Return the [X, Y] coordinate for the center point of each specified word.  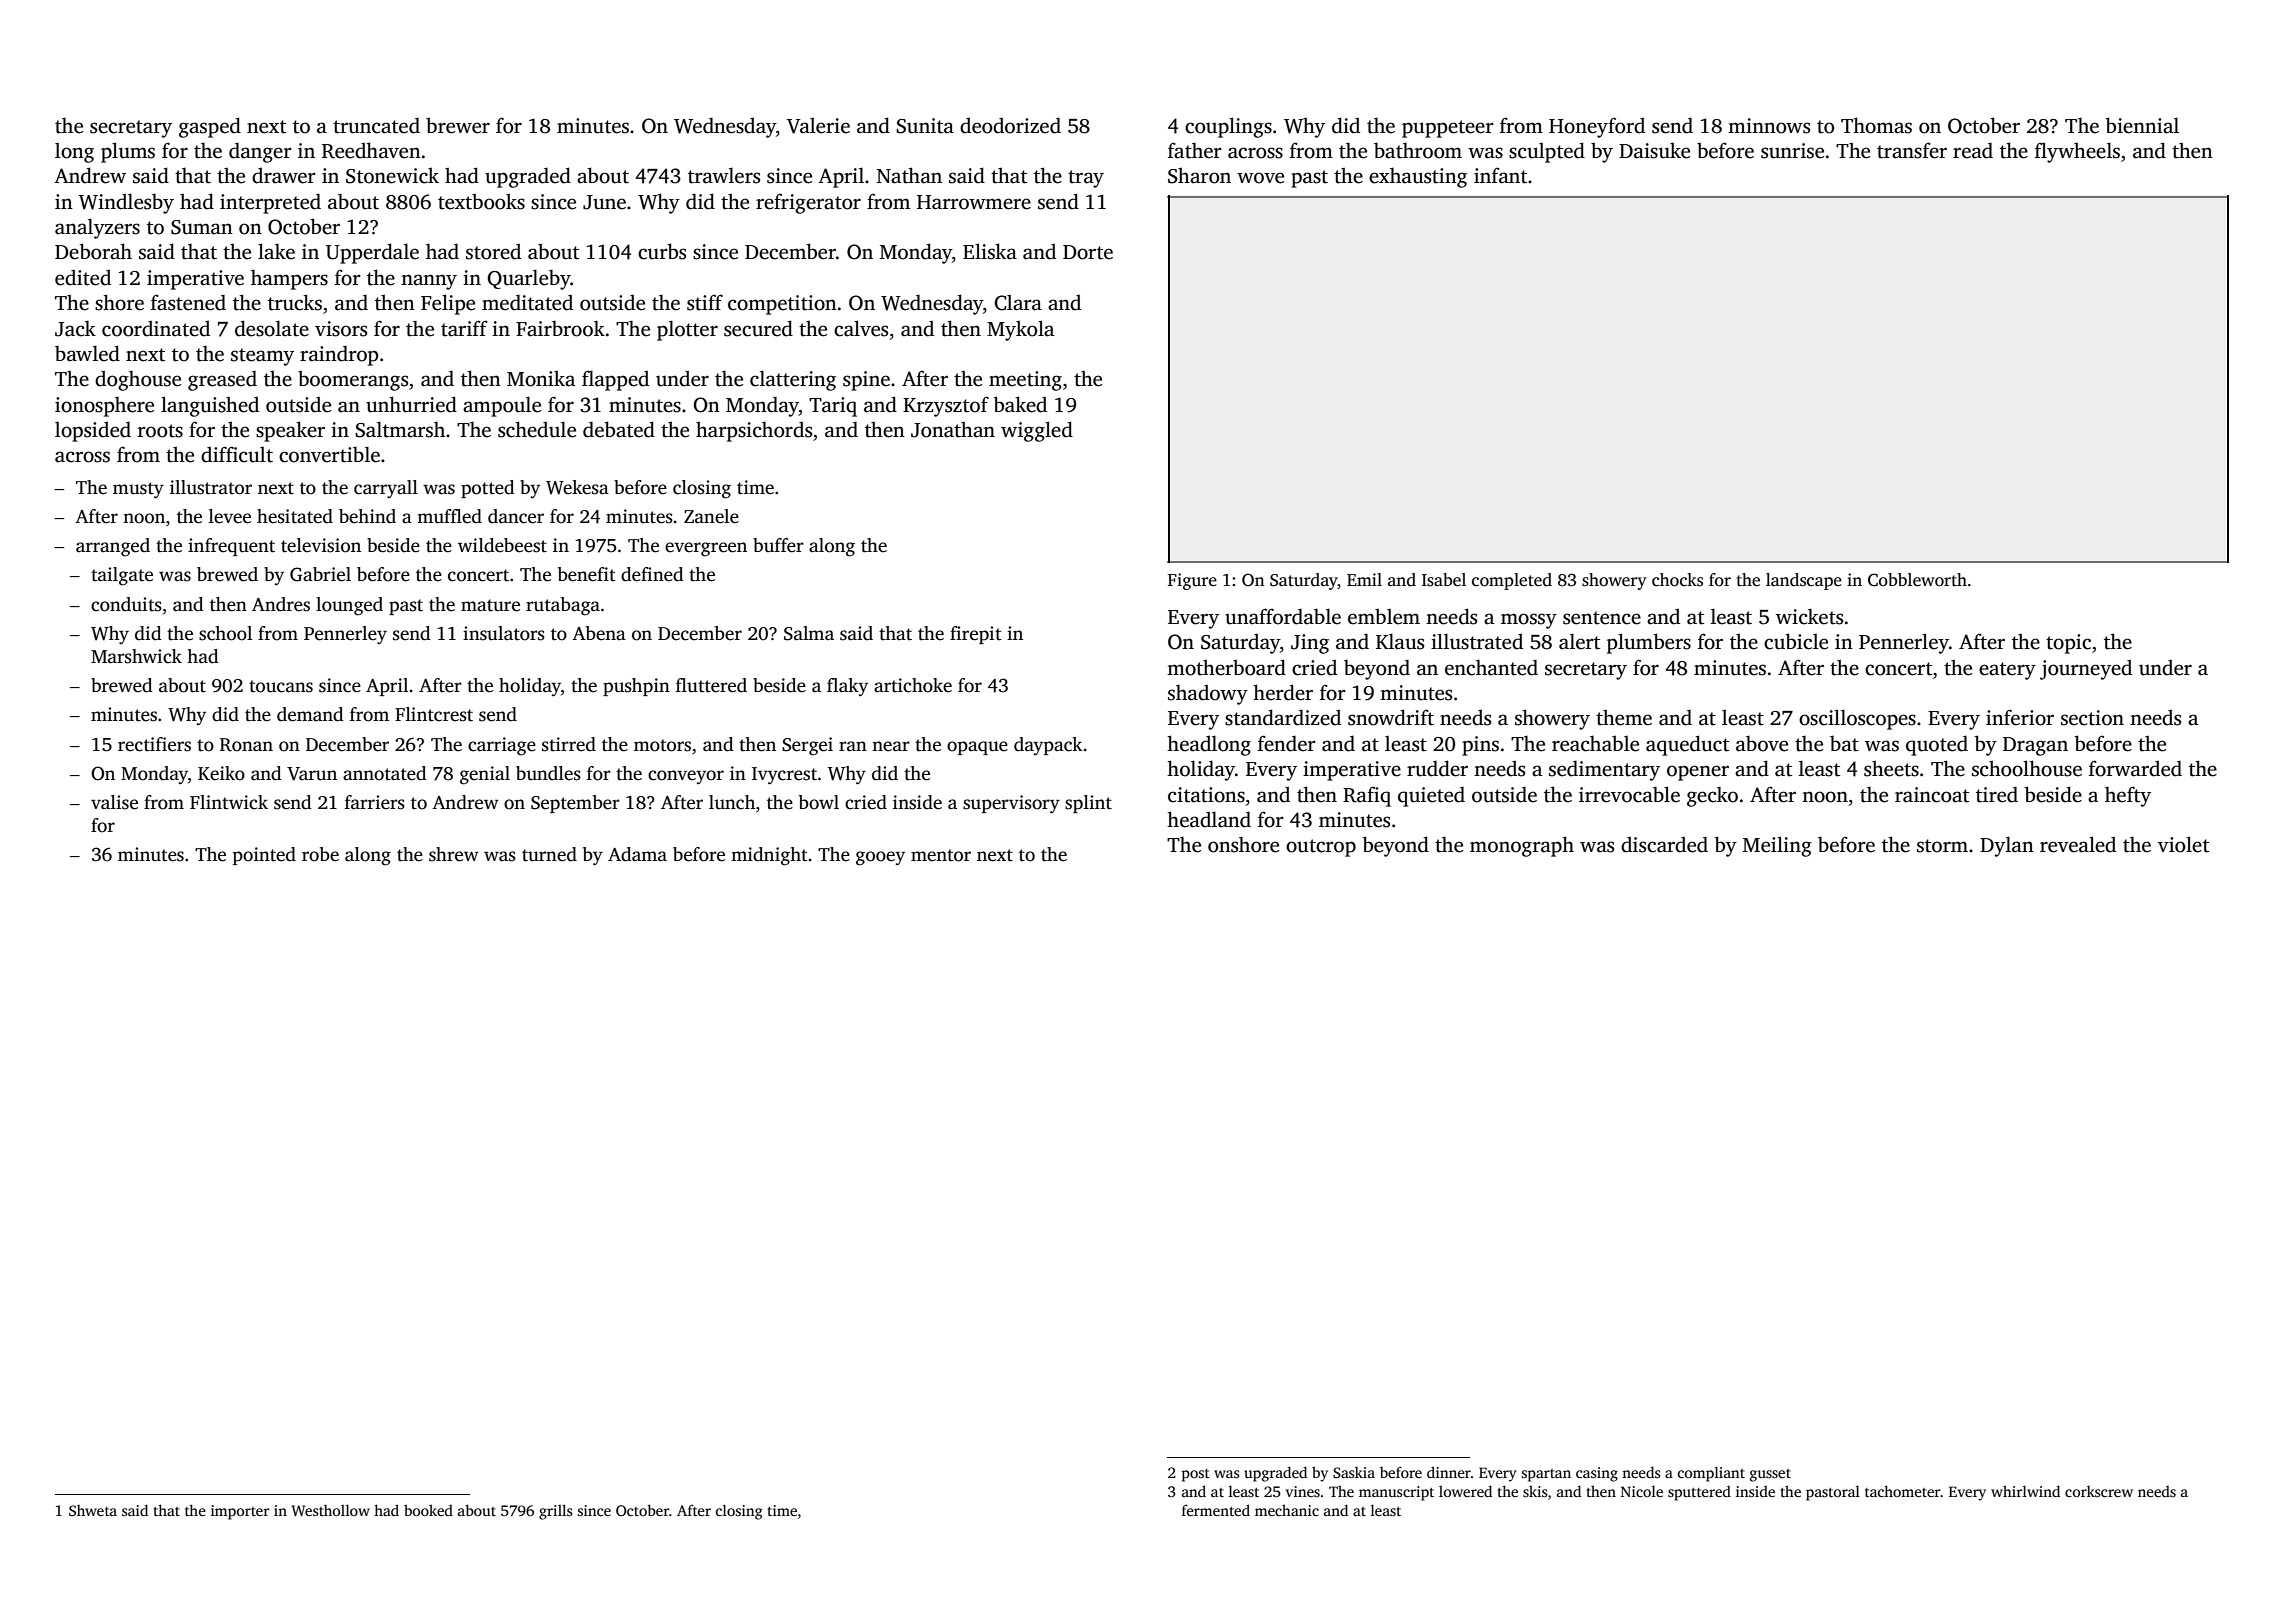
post [1196, 1475]
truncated [376, 125]
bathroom [1418, 150]
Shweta [93, 1510]
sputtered [1699, 1493]
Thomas [1876, 125]
